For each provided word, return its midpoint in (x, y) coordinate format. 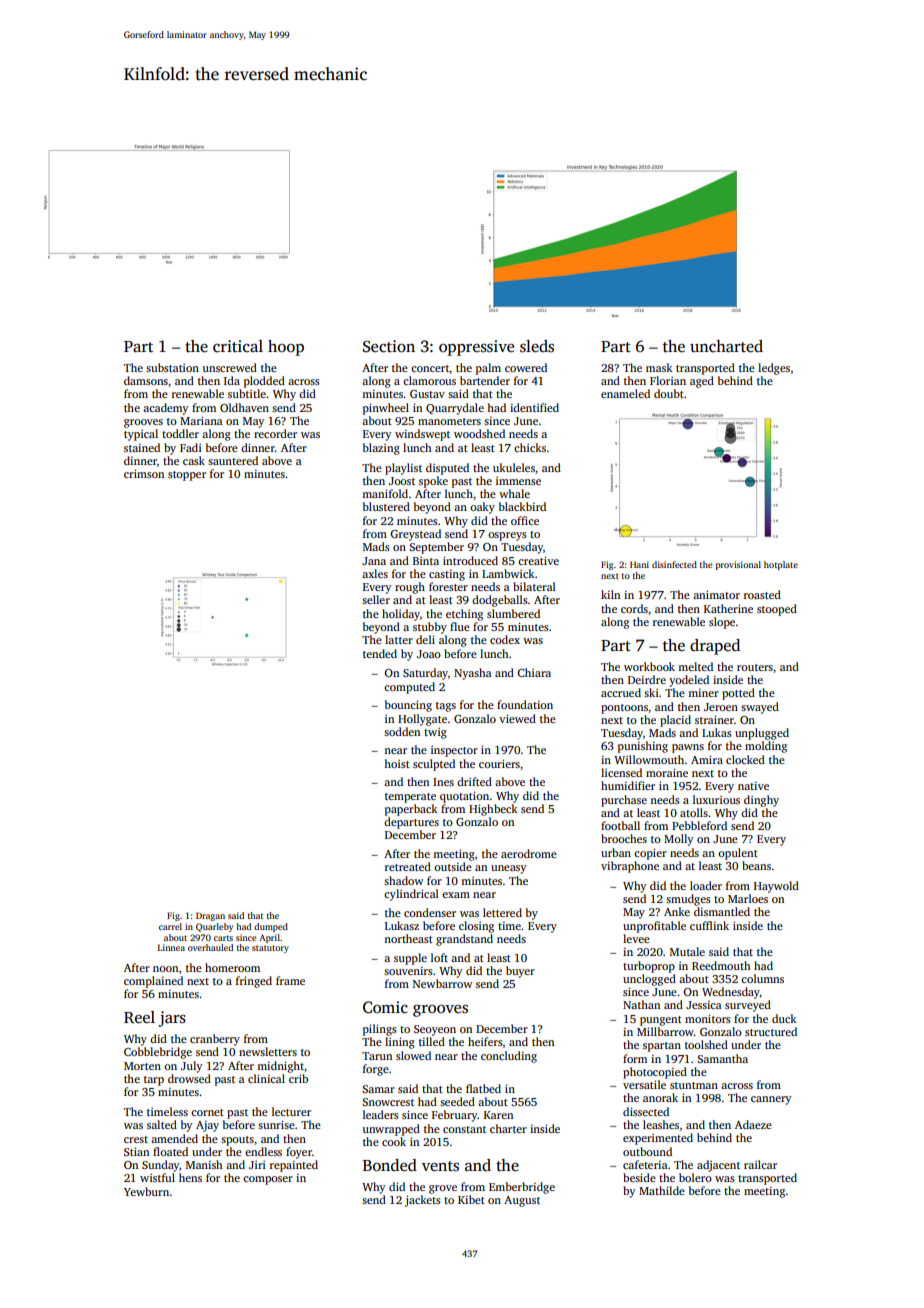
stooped (777, 610)
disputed (447, 469)
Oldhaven (244, 407)
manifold (385, 493)
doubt (669, 393)
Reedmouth (721, 965)
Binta (426, 561)
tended (380, 653)
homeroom (232, 967)
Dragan (210, 916)
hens (190, 1177)
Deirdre (647, 679)
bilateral (534, 586)
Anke (677, 911)
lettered (502, 912)
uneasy (508, 869)
